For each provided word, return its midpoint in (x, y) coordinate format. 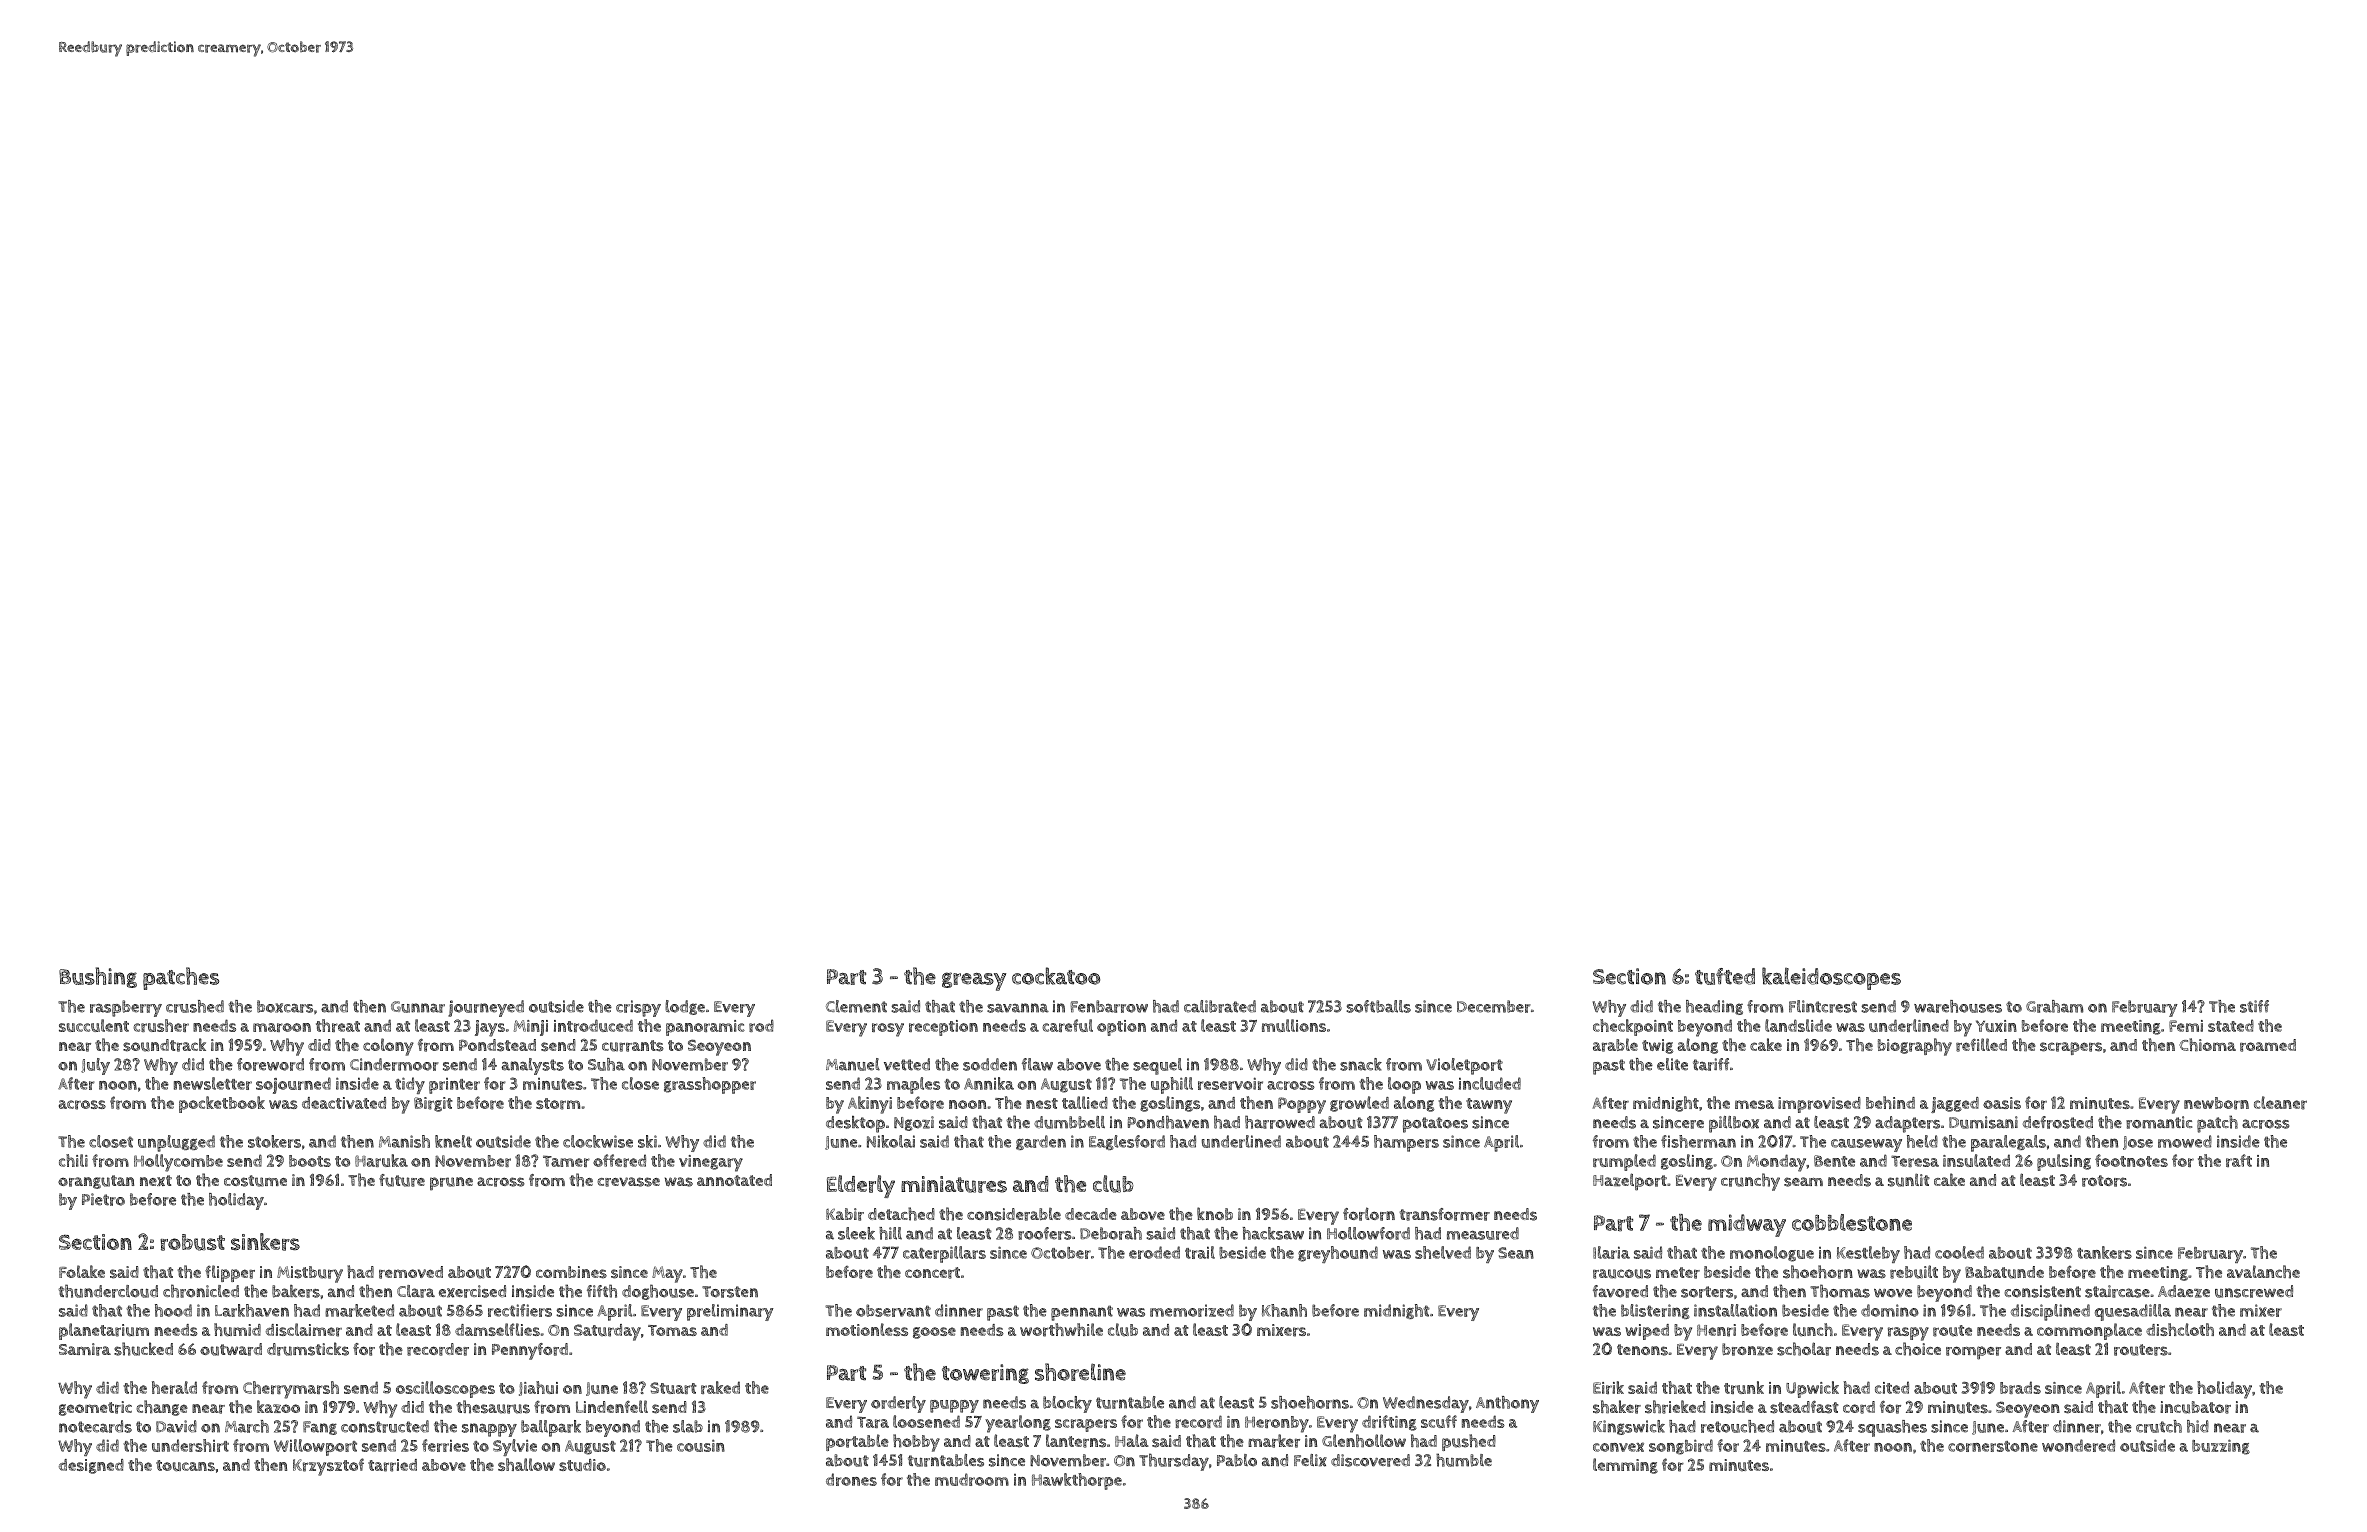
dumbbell (1069, 1122)
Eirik (1608, 1387)
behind (1890, 1102)
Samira (85, 1349)
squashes (1892, 1428)
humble (1464, 1460)
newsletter (213, 1083)
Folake (82, 1271)
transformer (1445, 1214)
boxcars (285, 1006)
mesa (1754, 1104)
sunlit (1909, 1180)
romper (1973, 1353)
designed (91, 1466)
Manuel (853, 1064)
